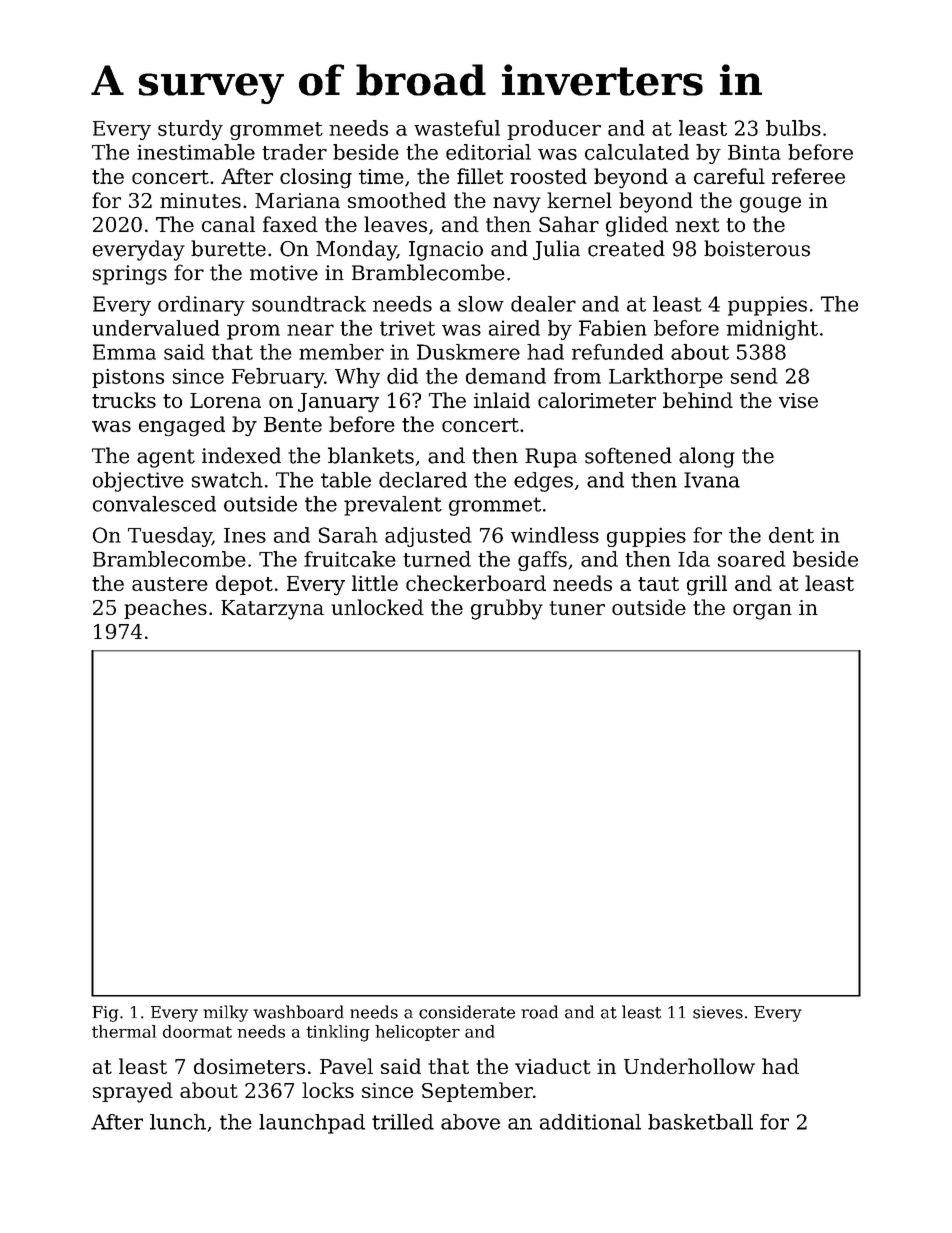  What do you see at coordinates (428, 537) in the page?
I see `adjusted` at bounding box center [428, 537].
